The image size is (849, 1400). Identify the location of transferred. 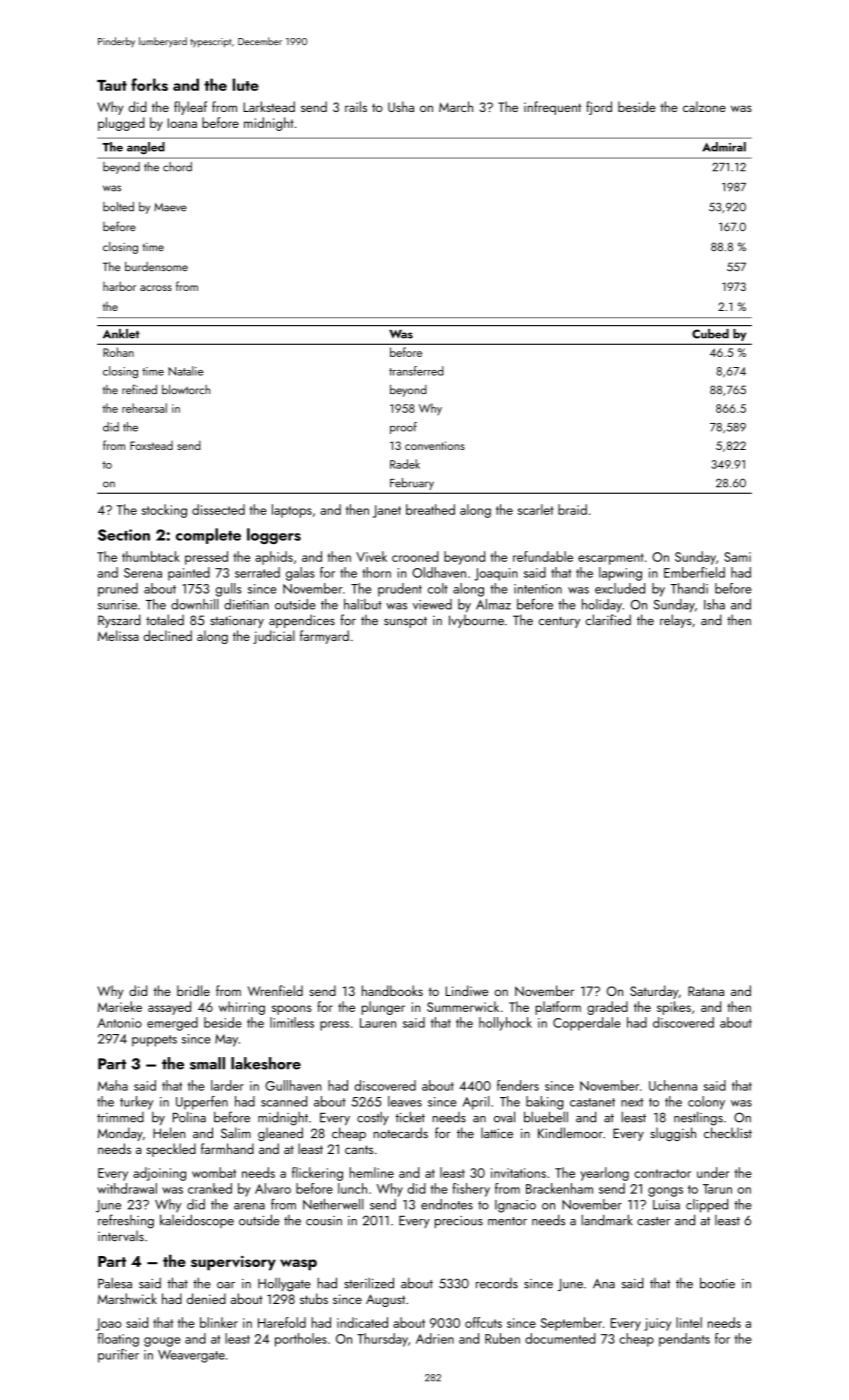
(416, 371).
